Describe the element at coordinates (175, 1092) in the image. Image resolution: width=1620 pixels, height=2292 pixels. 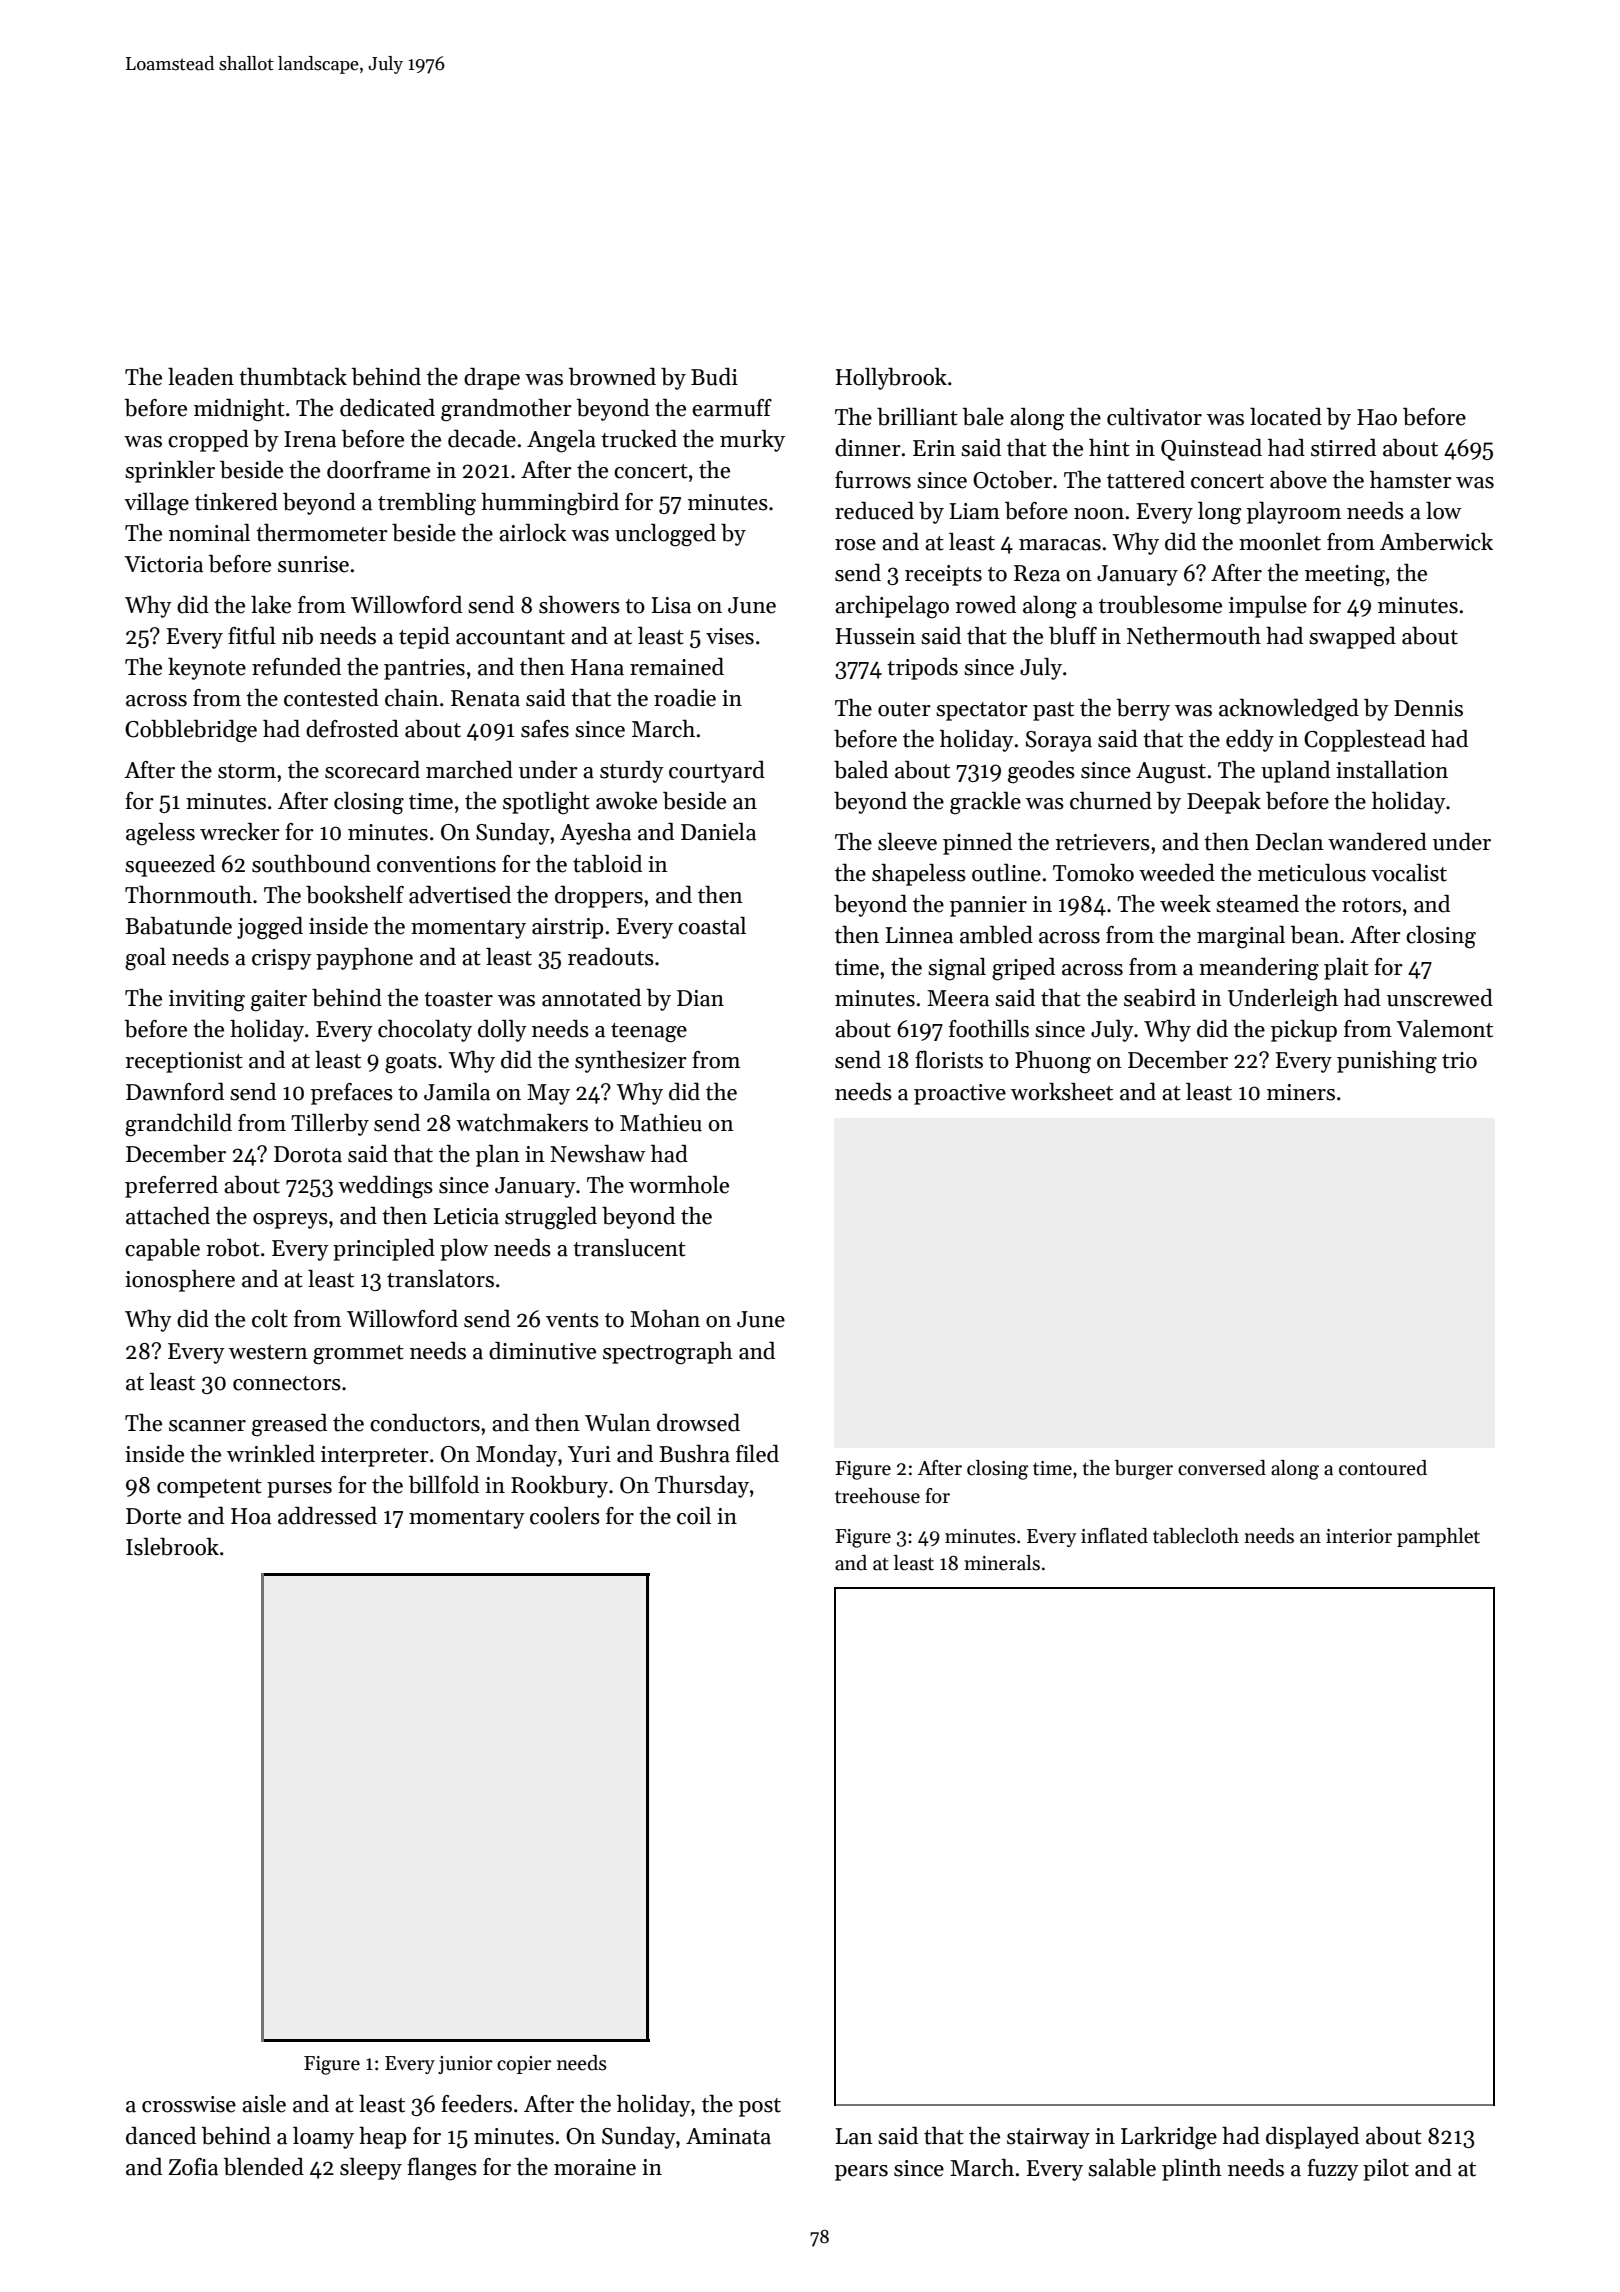
I see `Dawnford` at that location.
